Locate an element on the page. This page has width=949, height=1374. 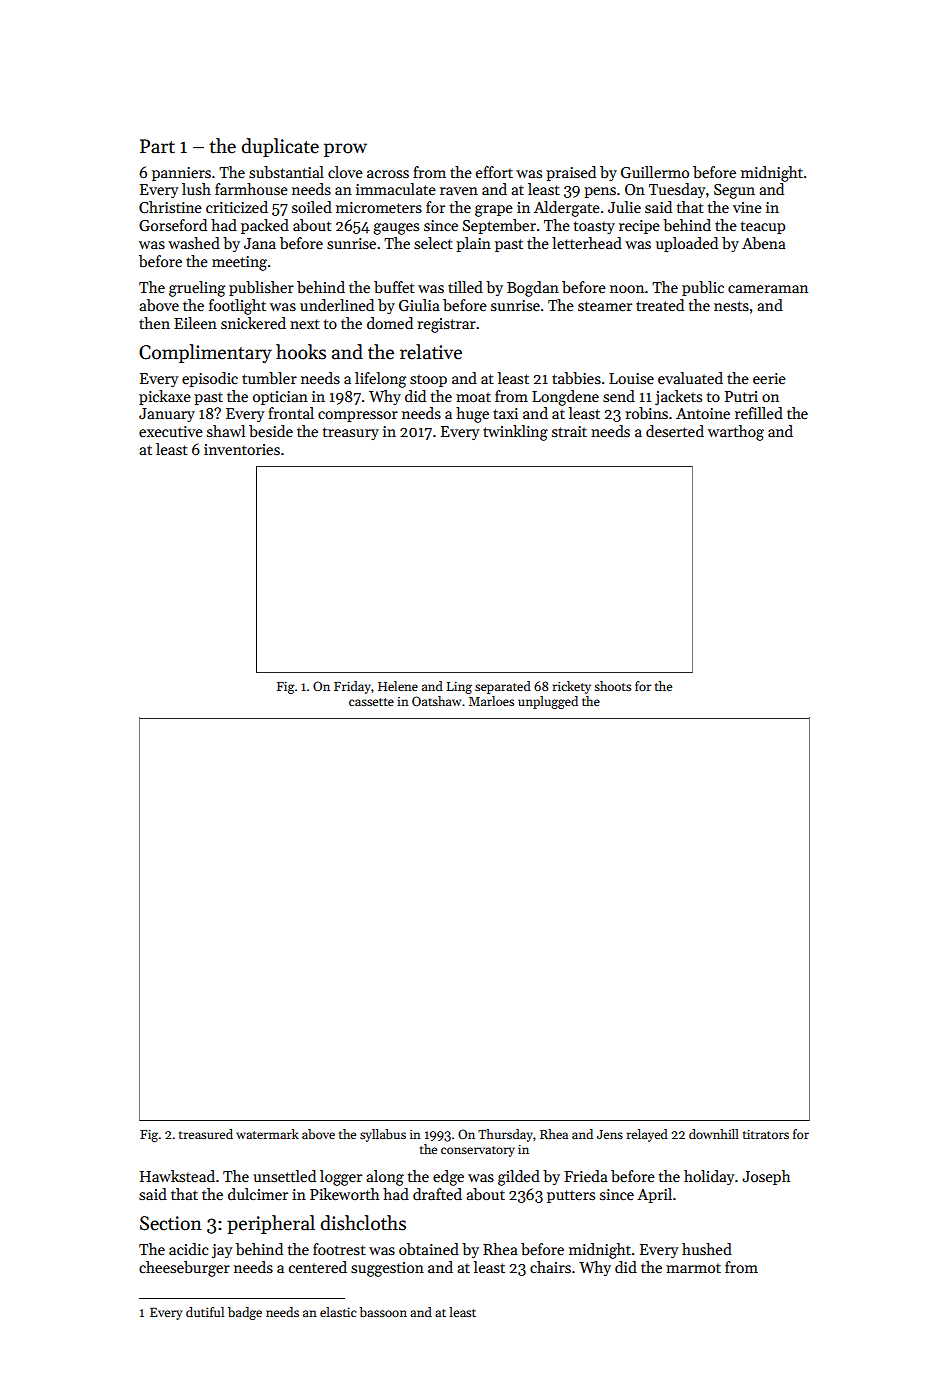
Guillermo is located at coordinates (655, 172).
